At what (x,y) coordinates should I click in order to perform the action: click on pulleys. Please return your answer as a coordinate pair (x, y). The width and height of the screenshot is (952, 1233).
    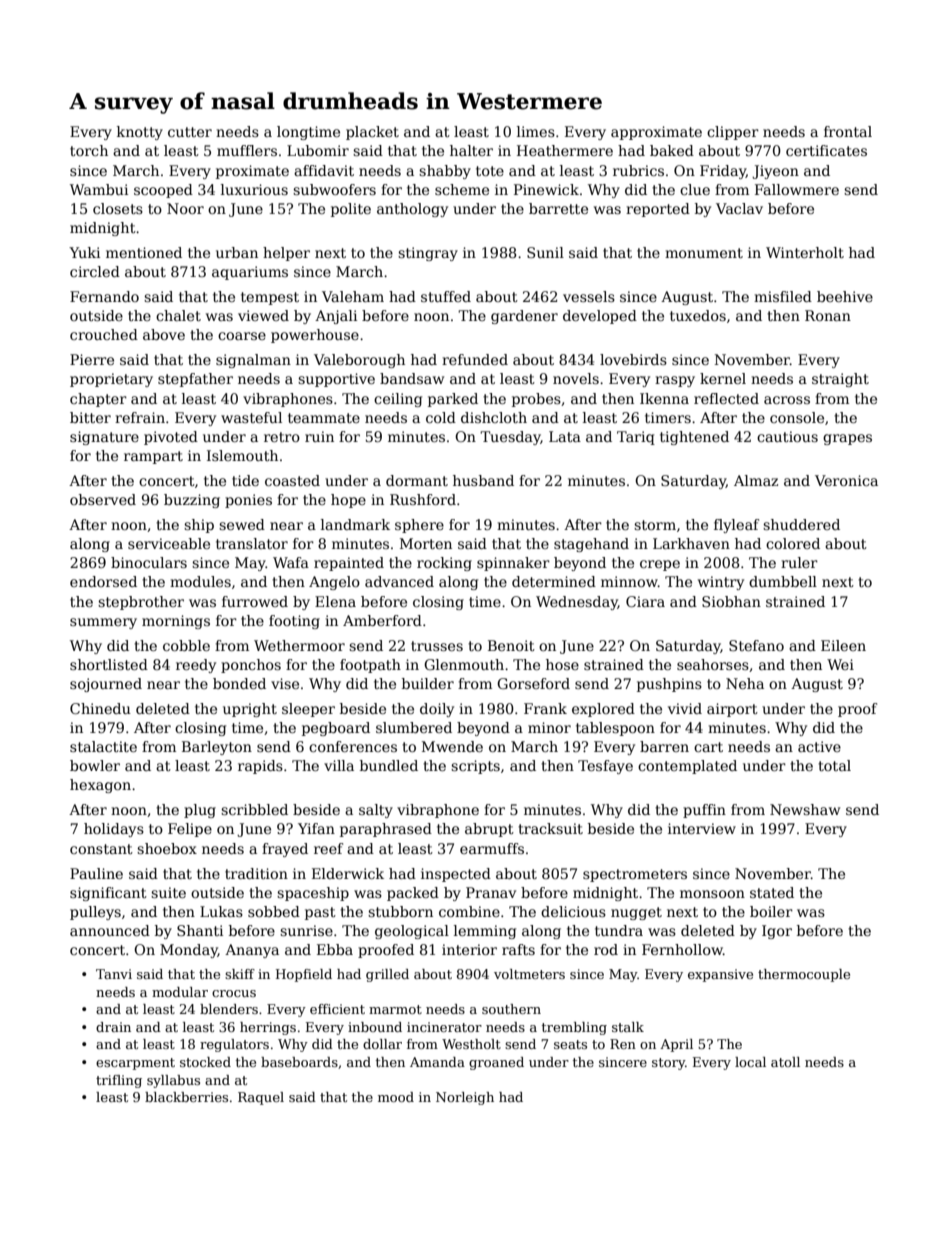
    Looking at the image, I should click on (95, 913).
